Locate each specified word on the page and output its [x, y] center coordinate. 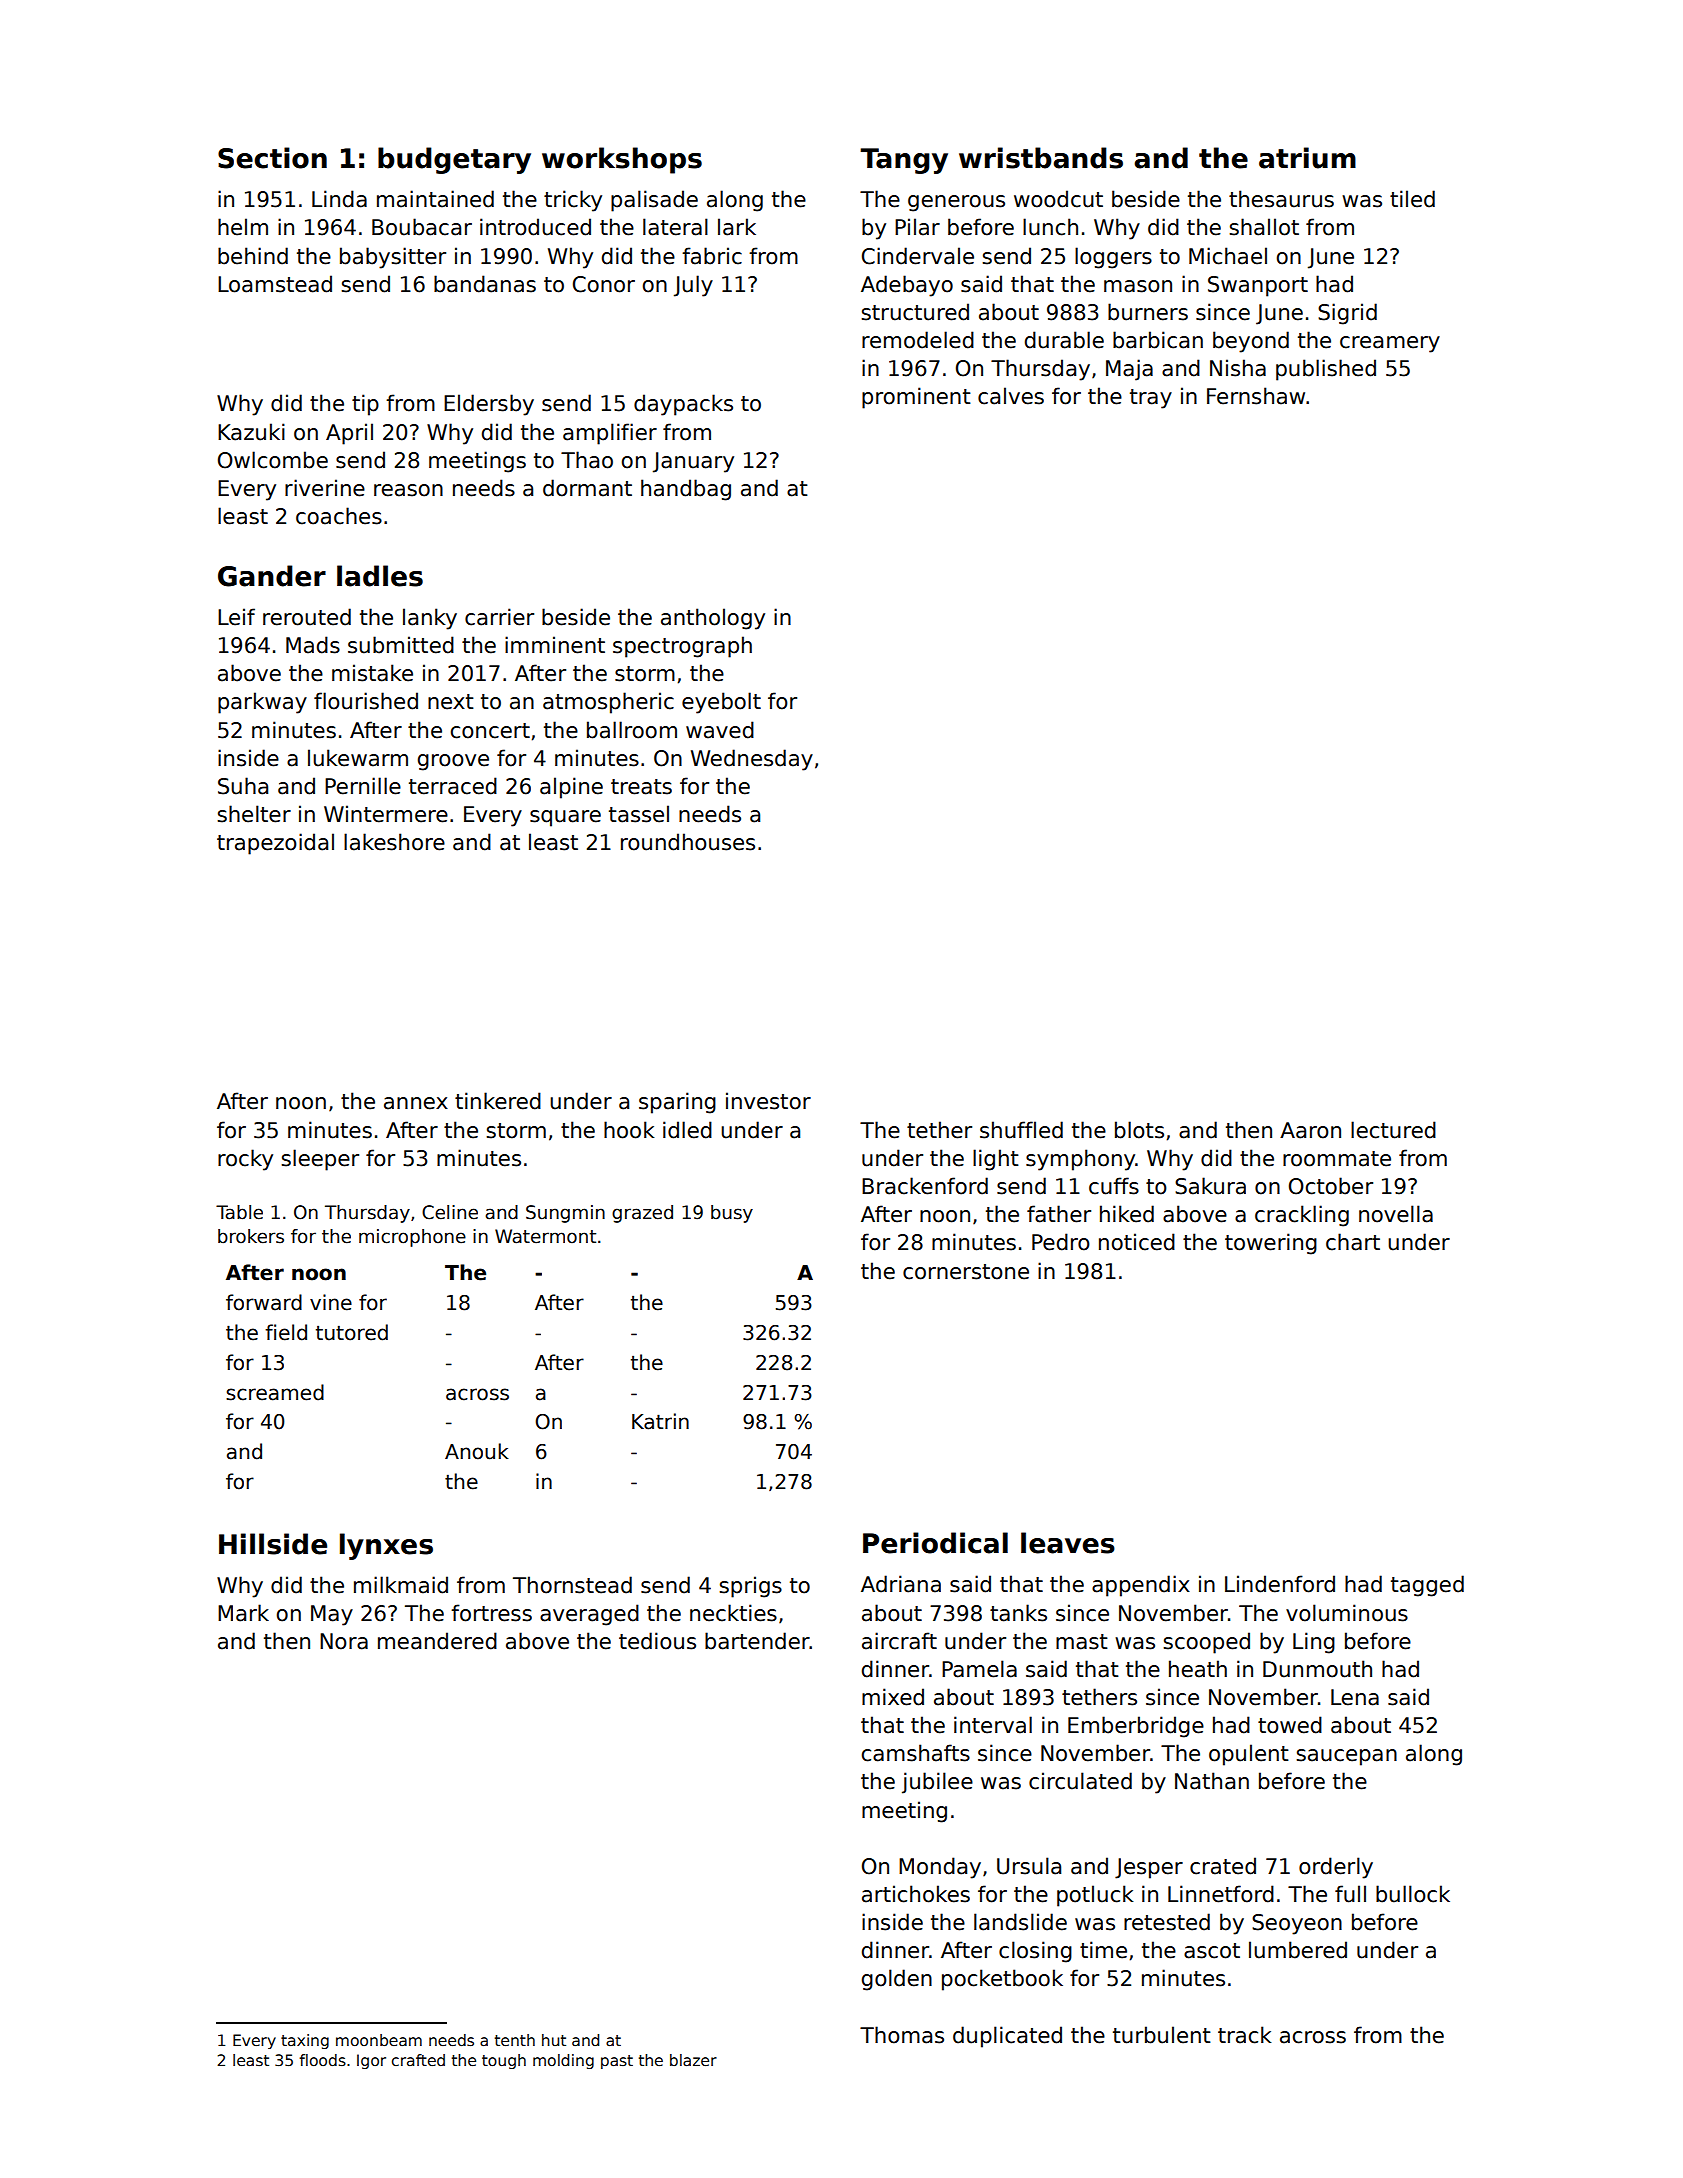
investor [768, 1101]
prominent [916, 398]
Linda [339, 199]
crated [1223, 1866]
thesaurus [1281, 199]
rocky [245, 1160]
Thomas [902, 2035]
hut [554, 2040]
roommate [1337, 1159]
